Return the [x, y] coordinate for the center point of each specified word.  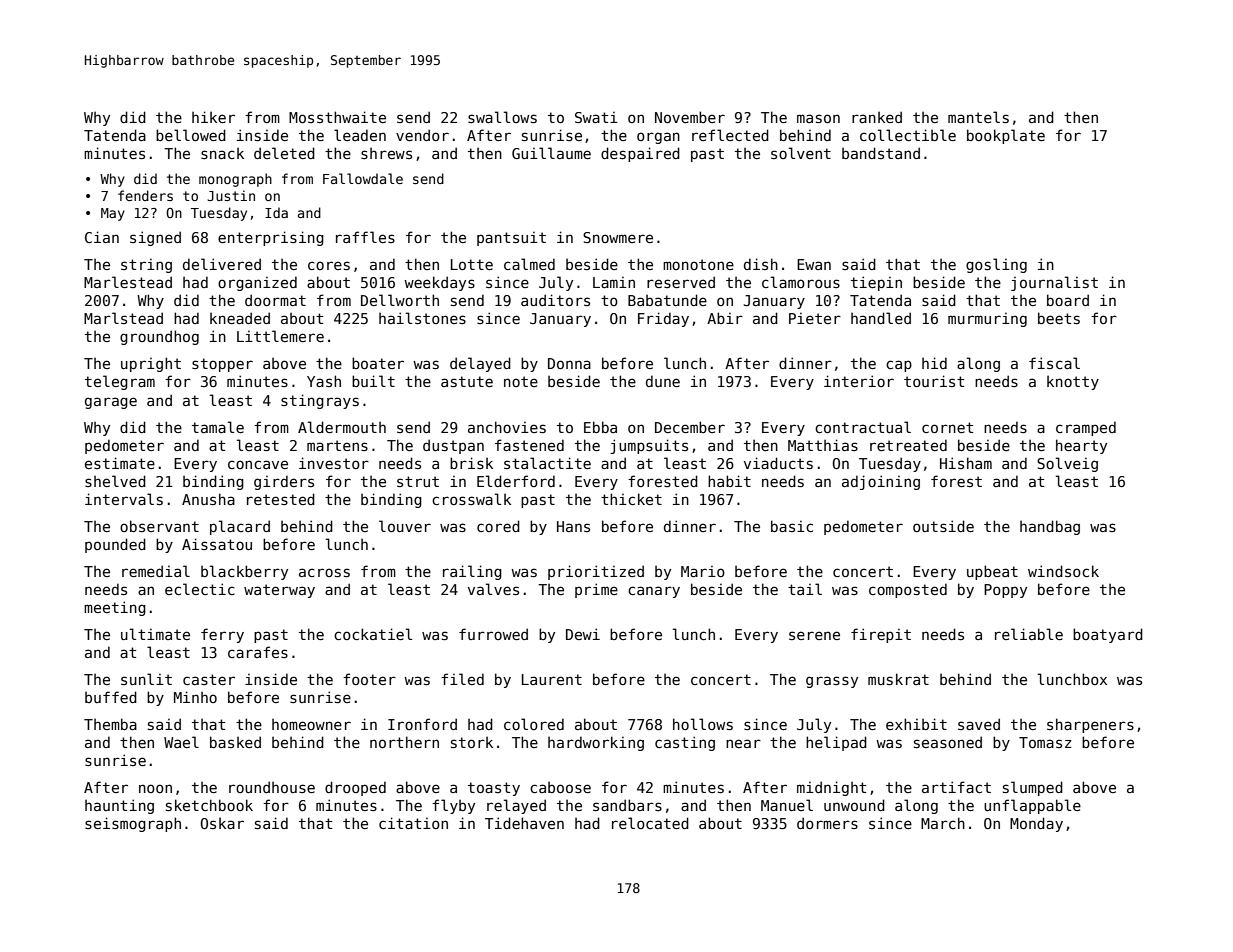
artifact [956, 787]
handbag [1050, 527]
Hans [573, 526]
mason [818, 118]
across [324, 572]
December [690, 427]
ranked [877, 117]
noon [155, 788]
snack [222, 153]
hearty [1081, 446]
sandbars [627, 805]
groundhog [159, 337]
